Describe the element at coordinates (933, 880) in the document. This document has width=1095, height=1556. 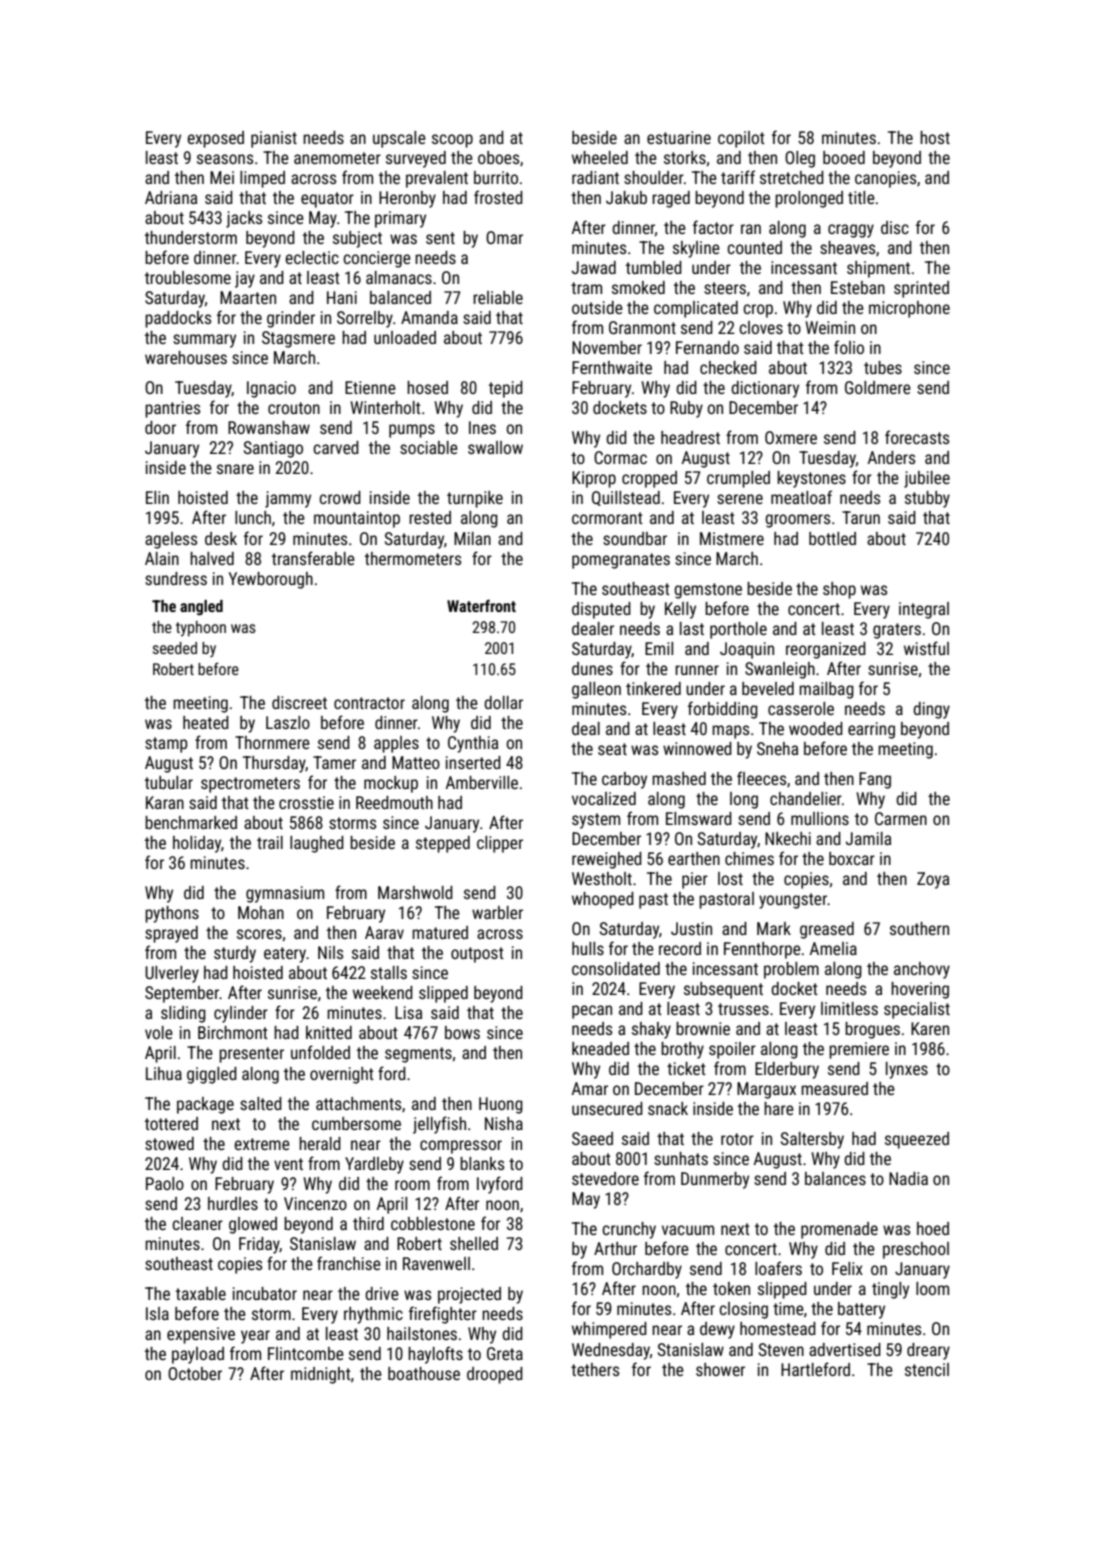
I see `Zoya` at that location.
